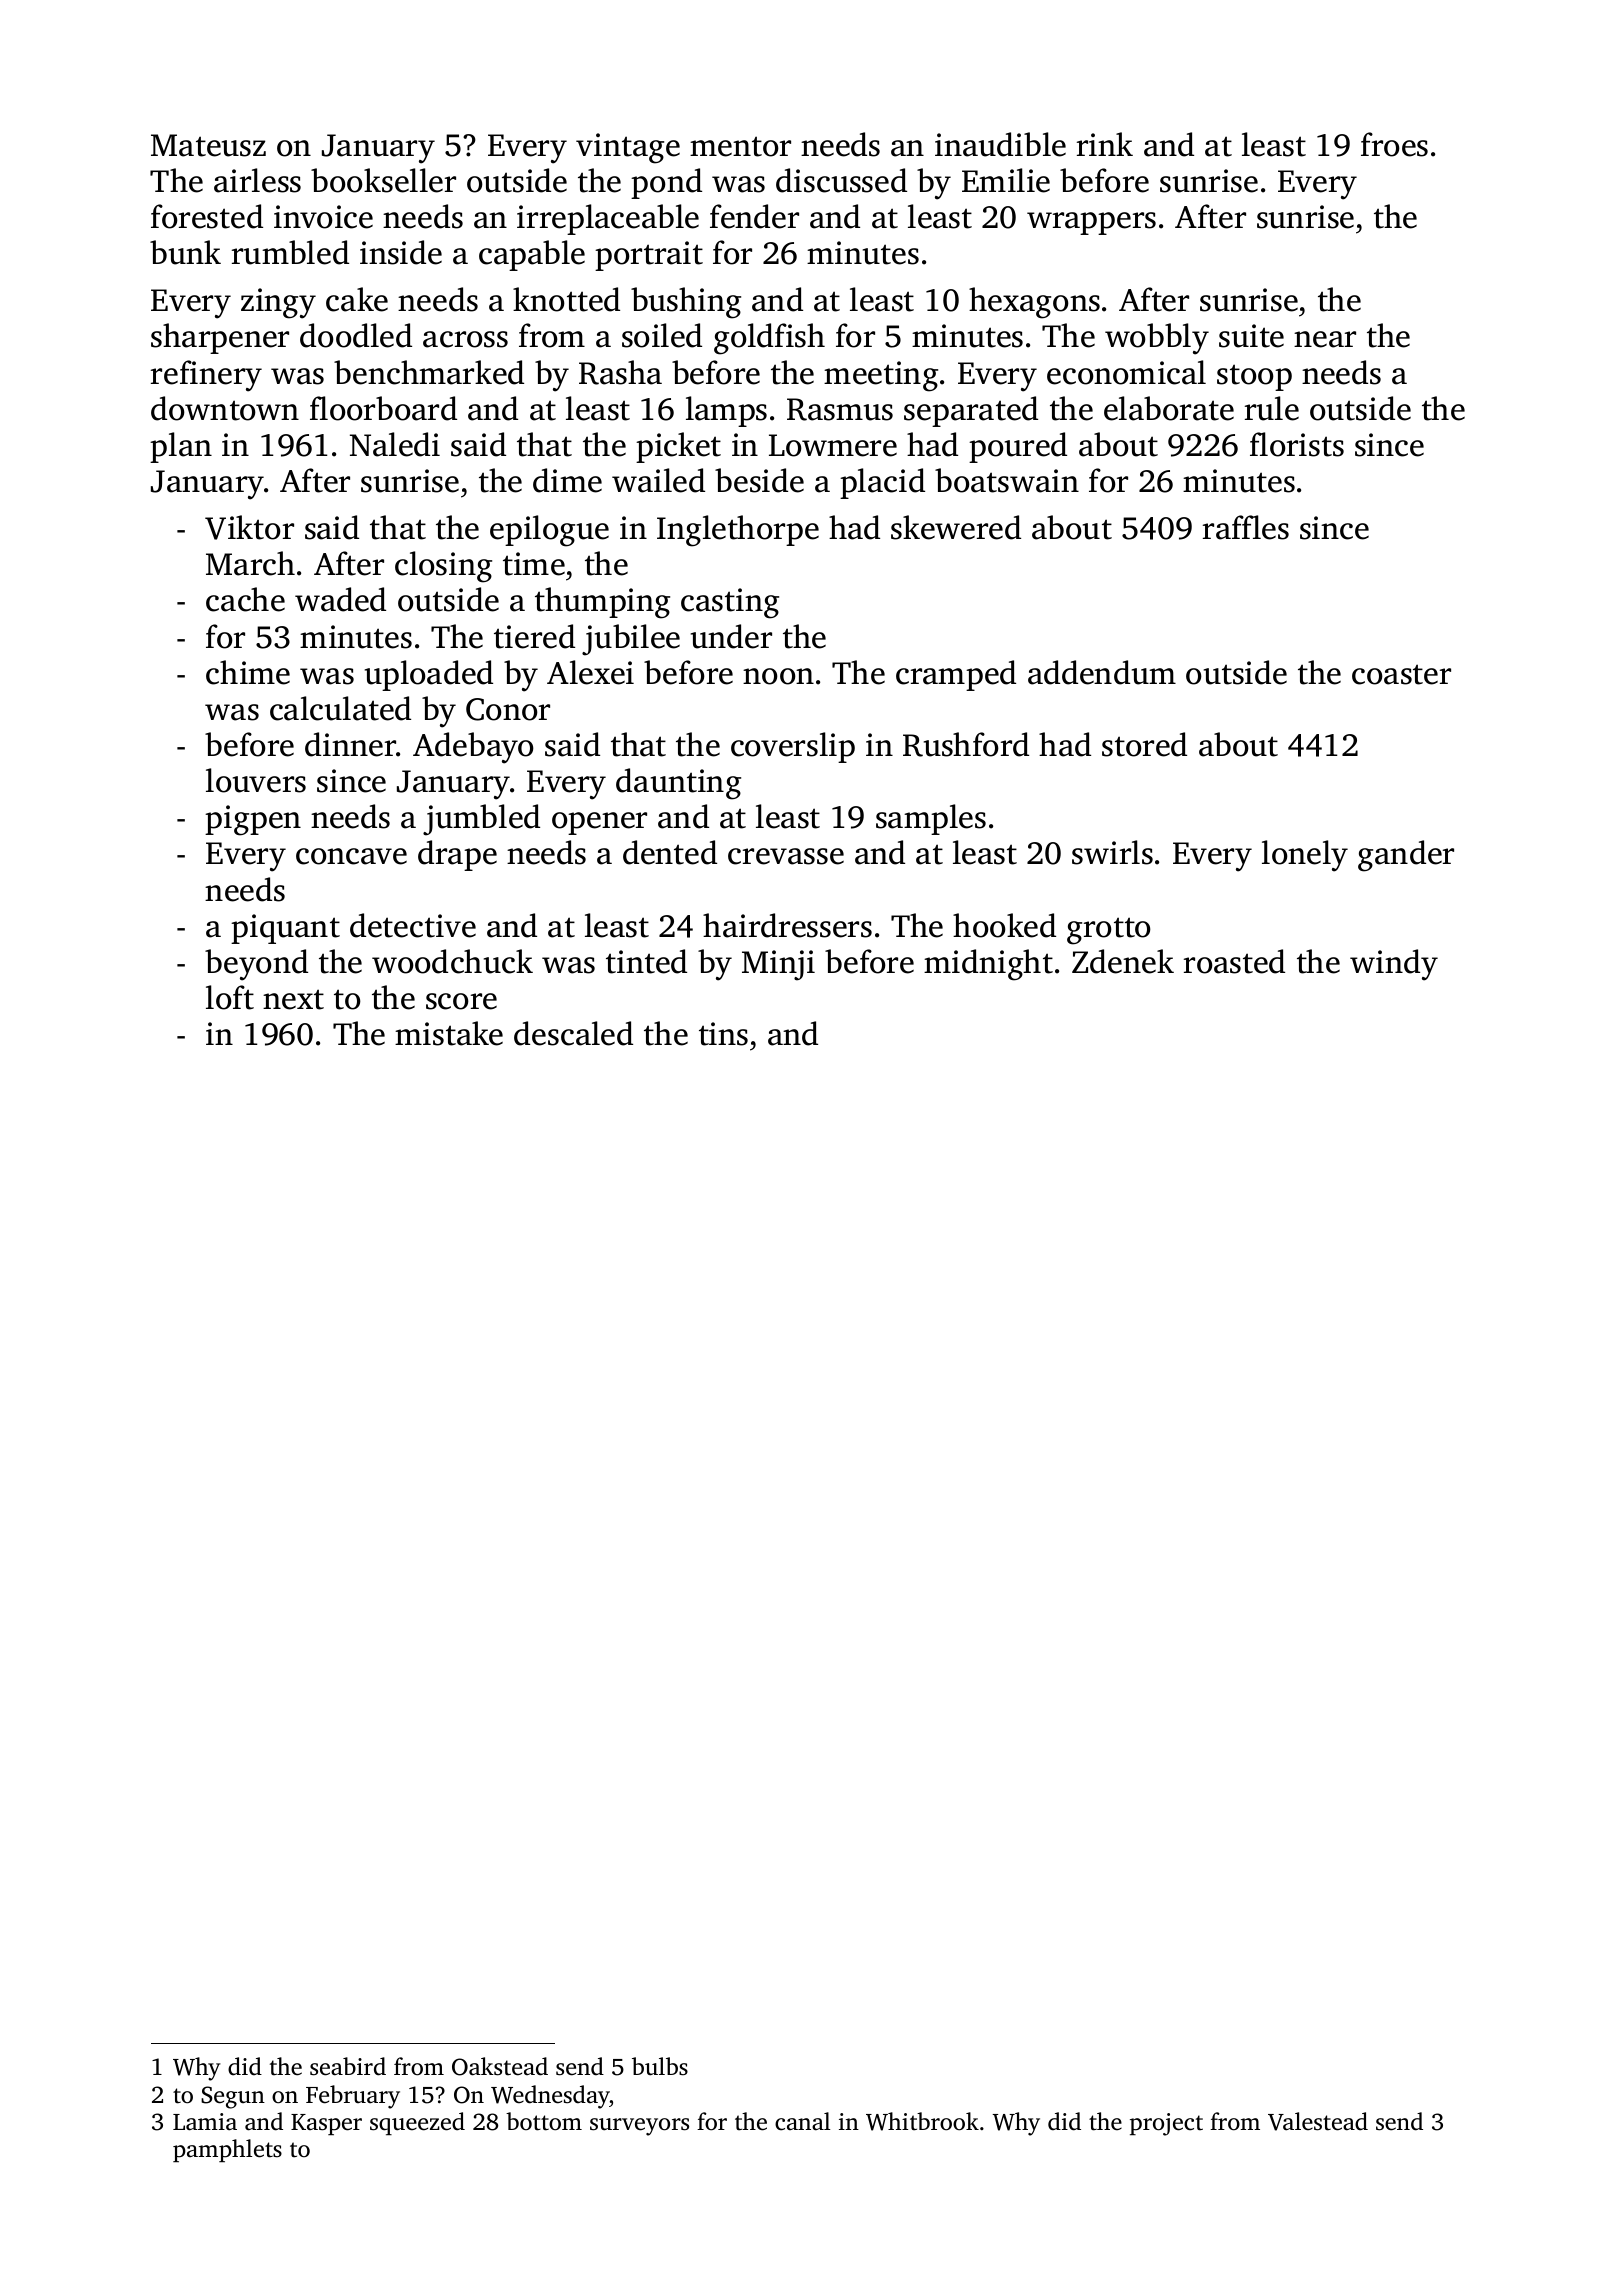 The width and height of the screenshot is (1620, 2292). I want to click on tins, so click(723, 1034).
